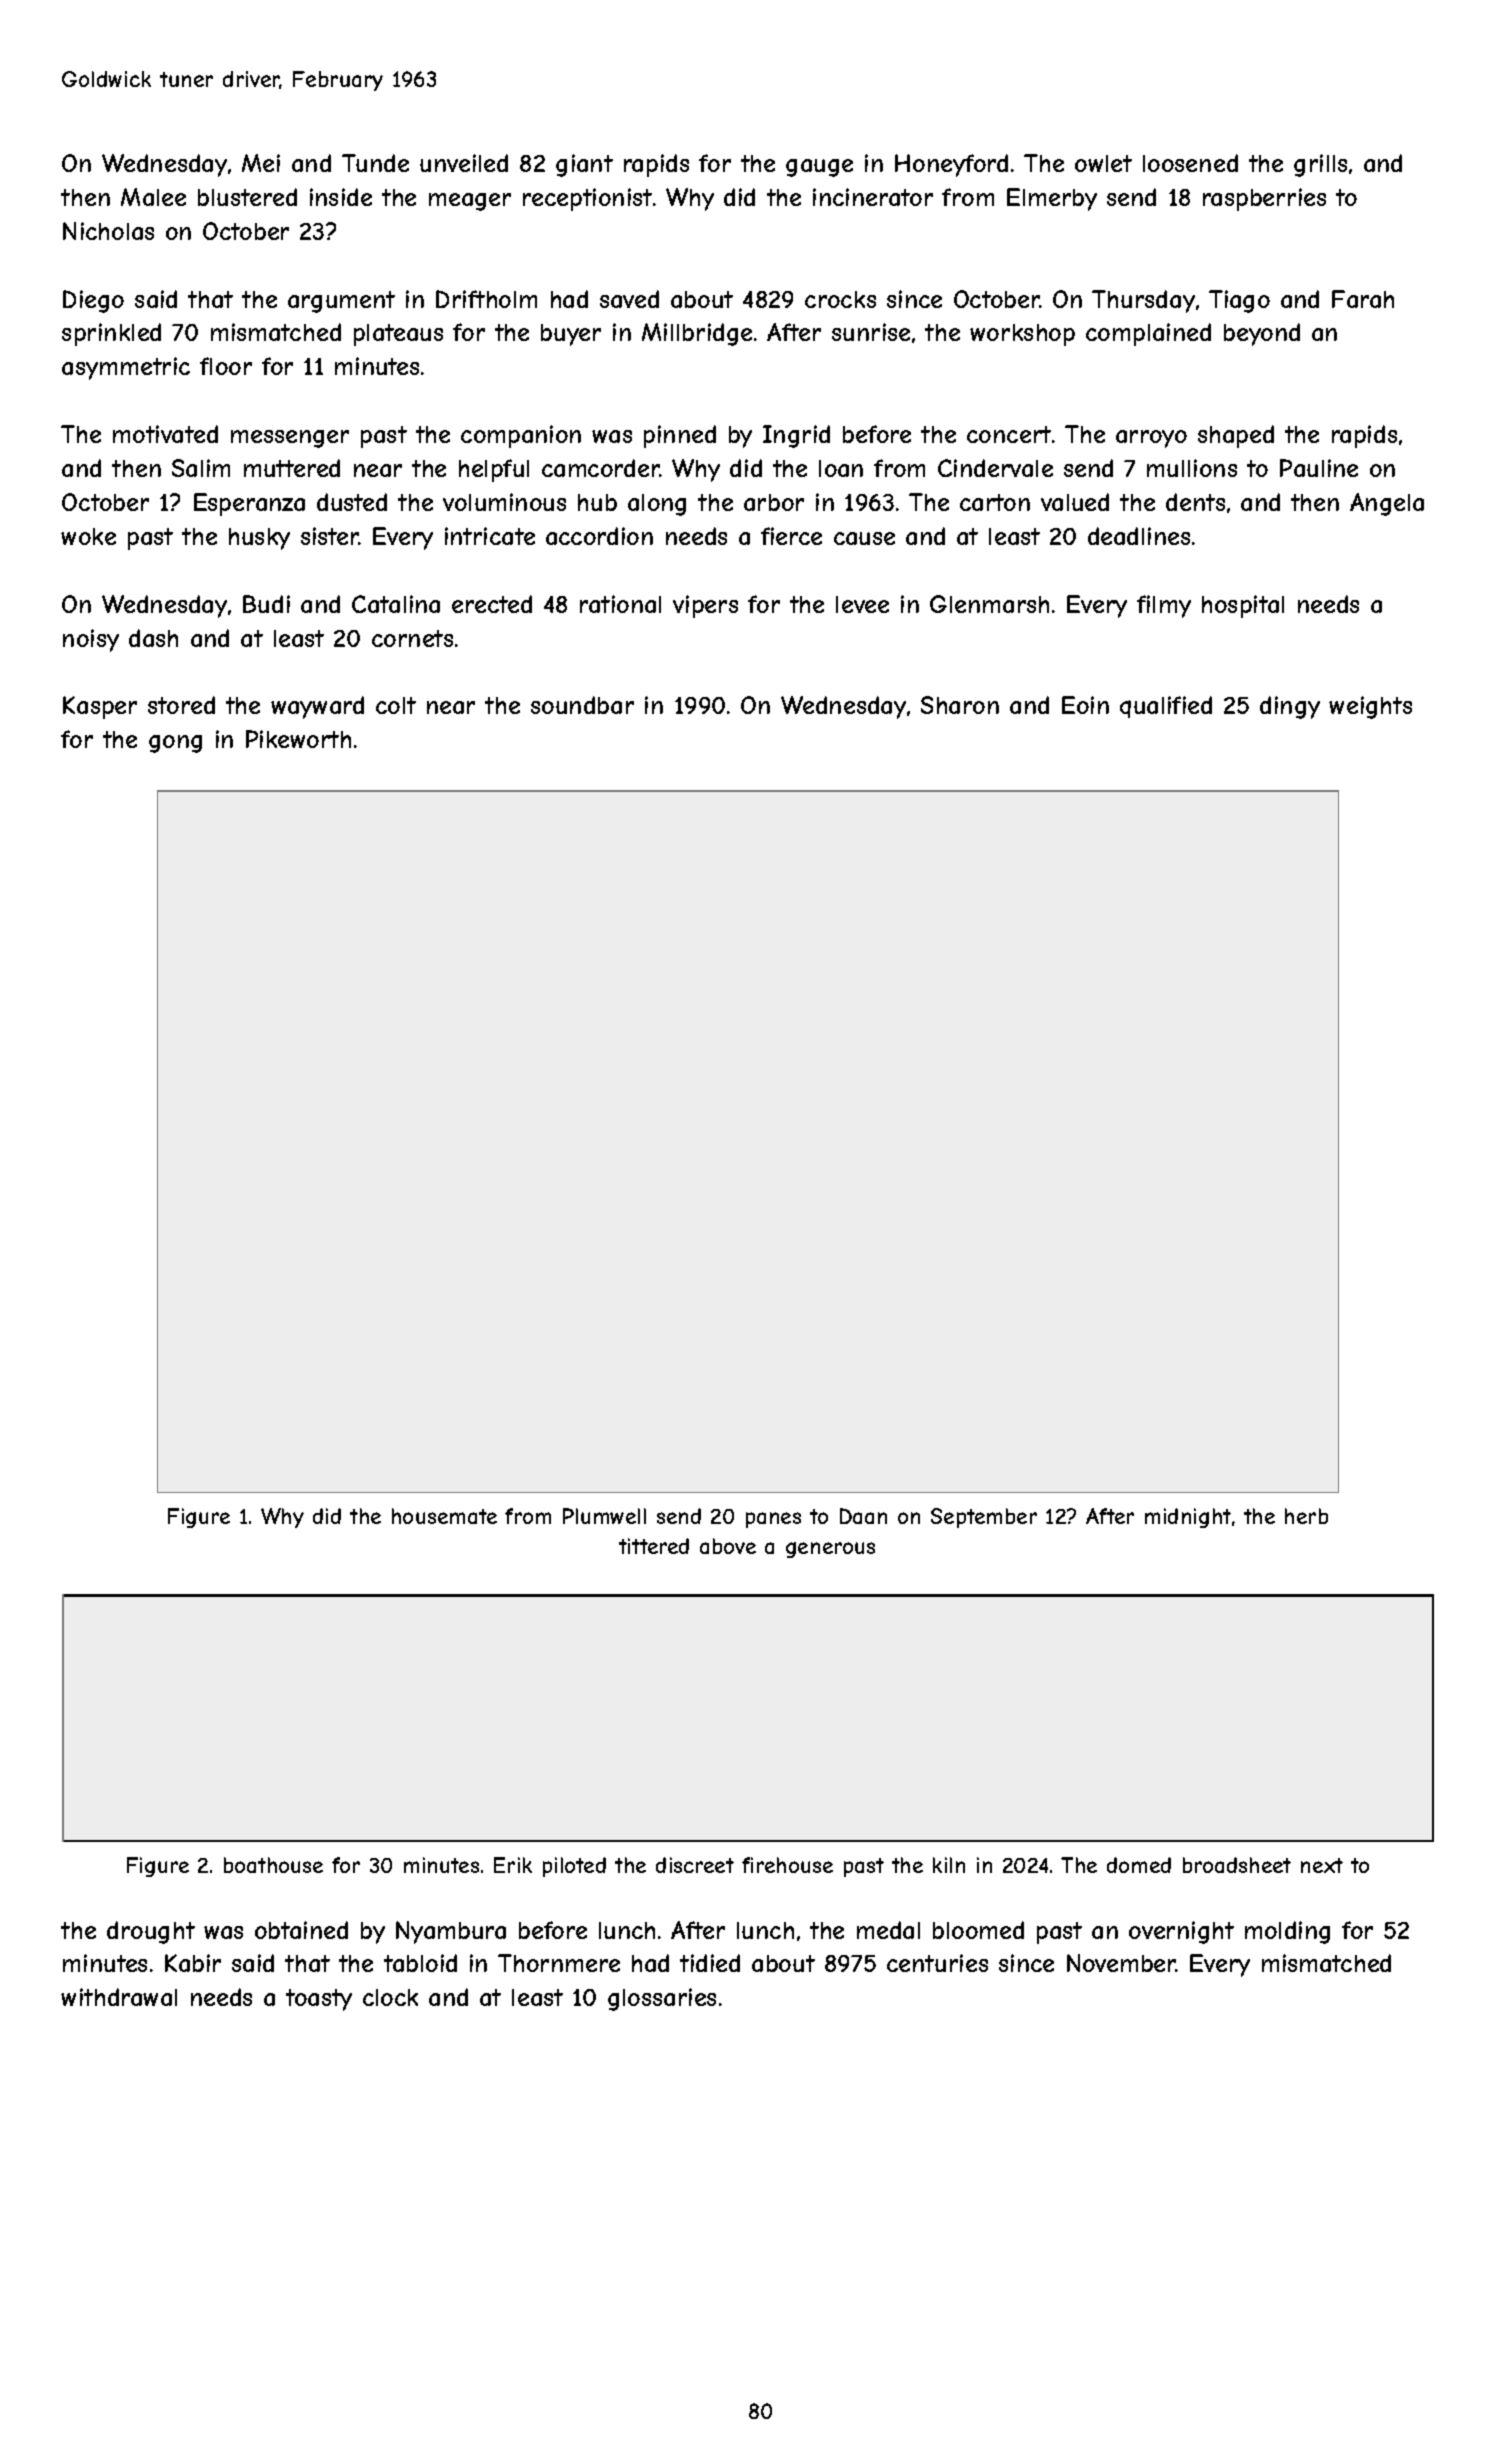 Image resolution: width=1496 pixels, height=2464 pixels. I want to click on housemate, so click(444, 1516).
